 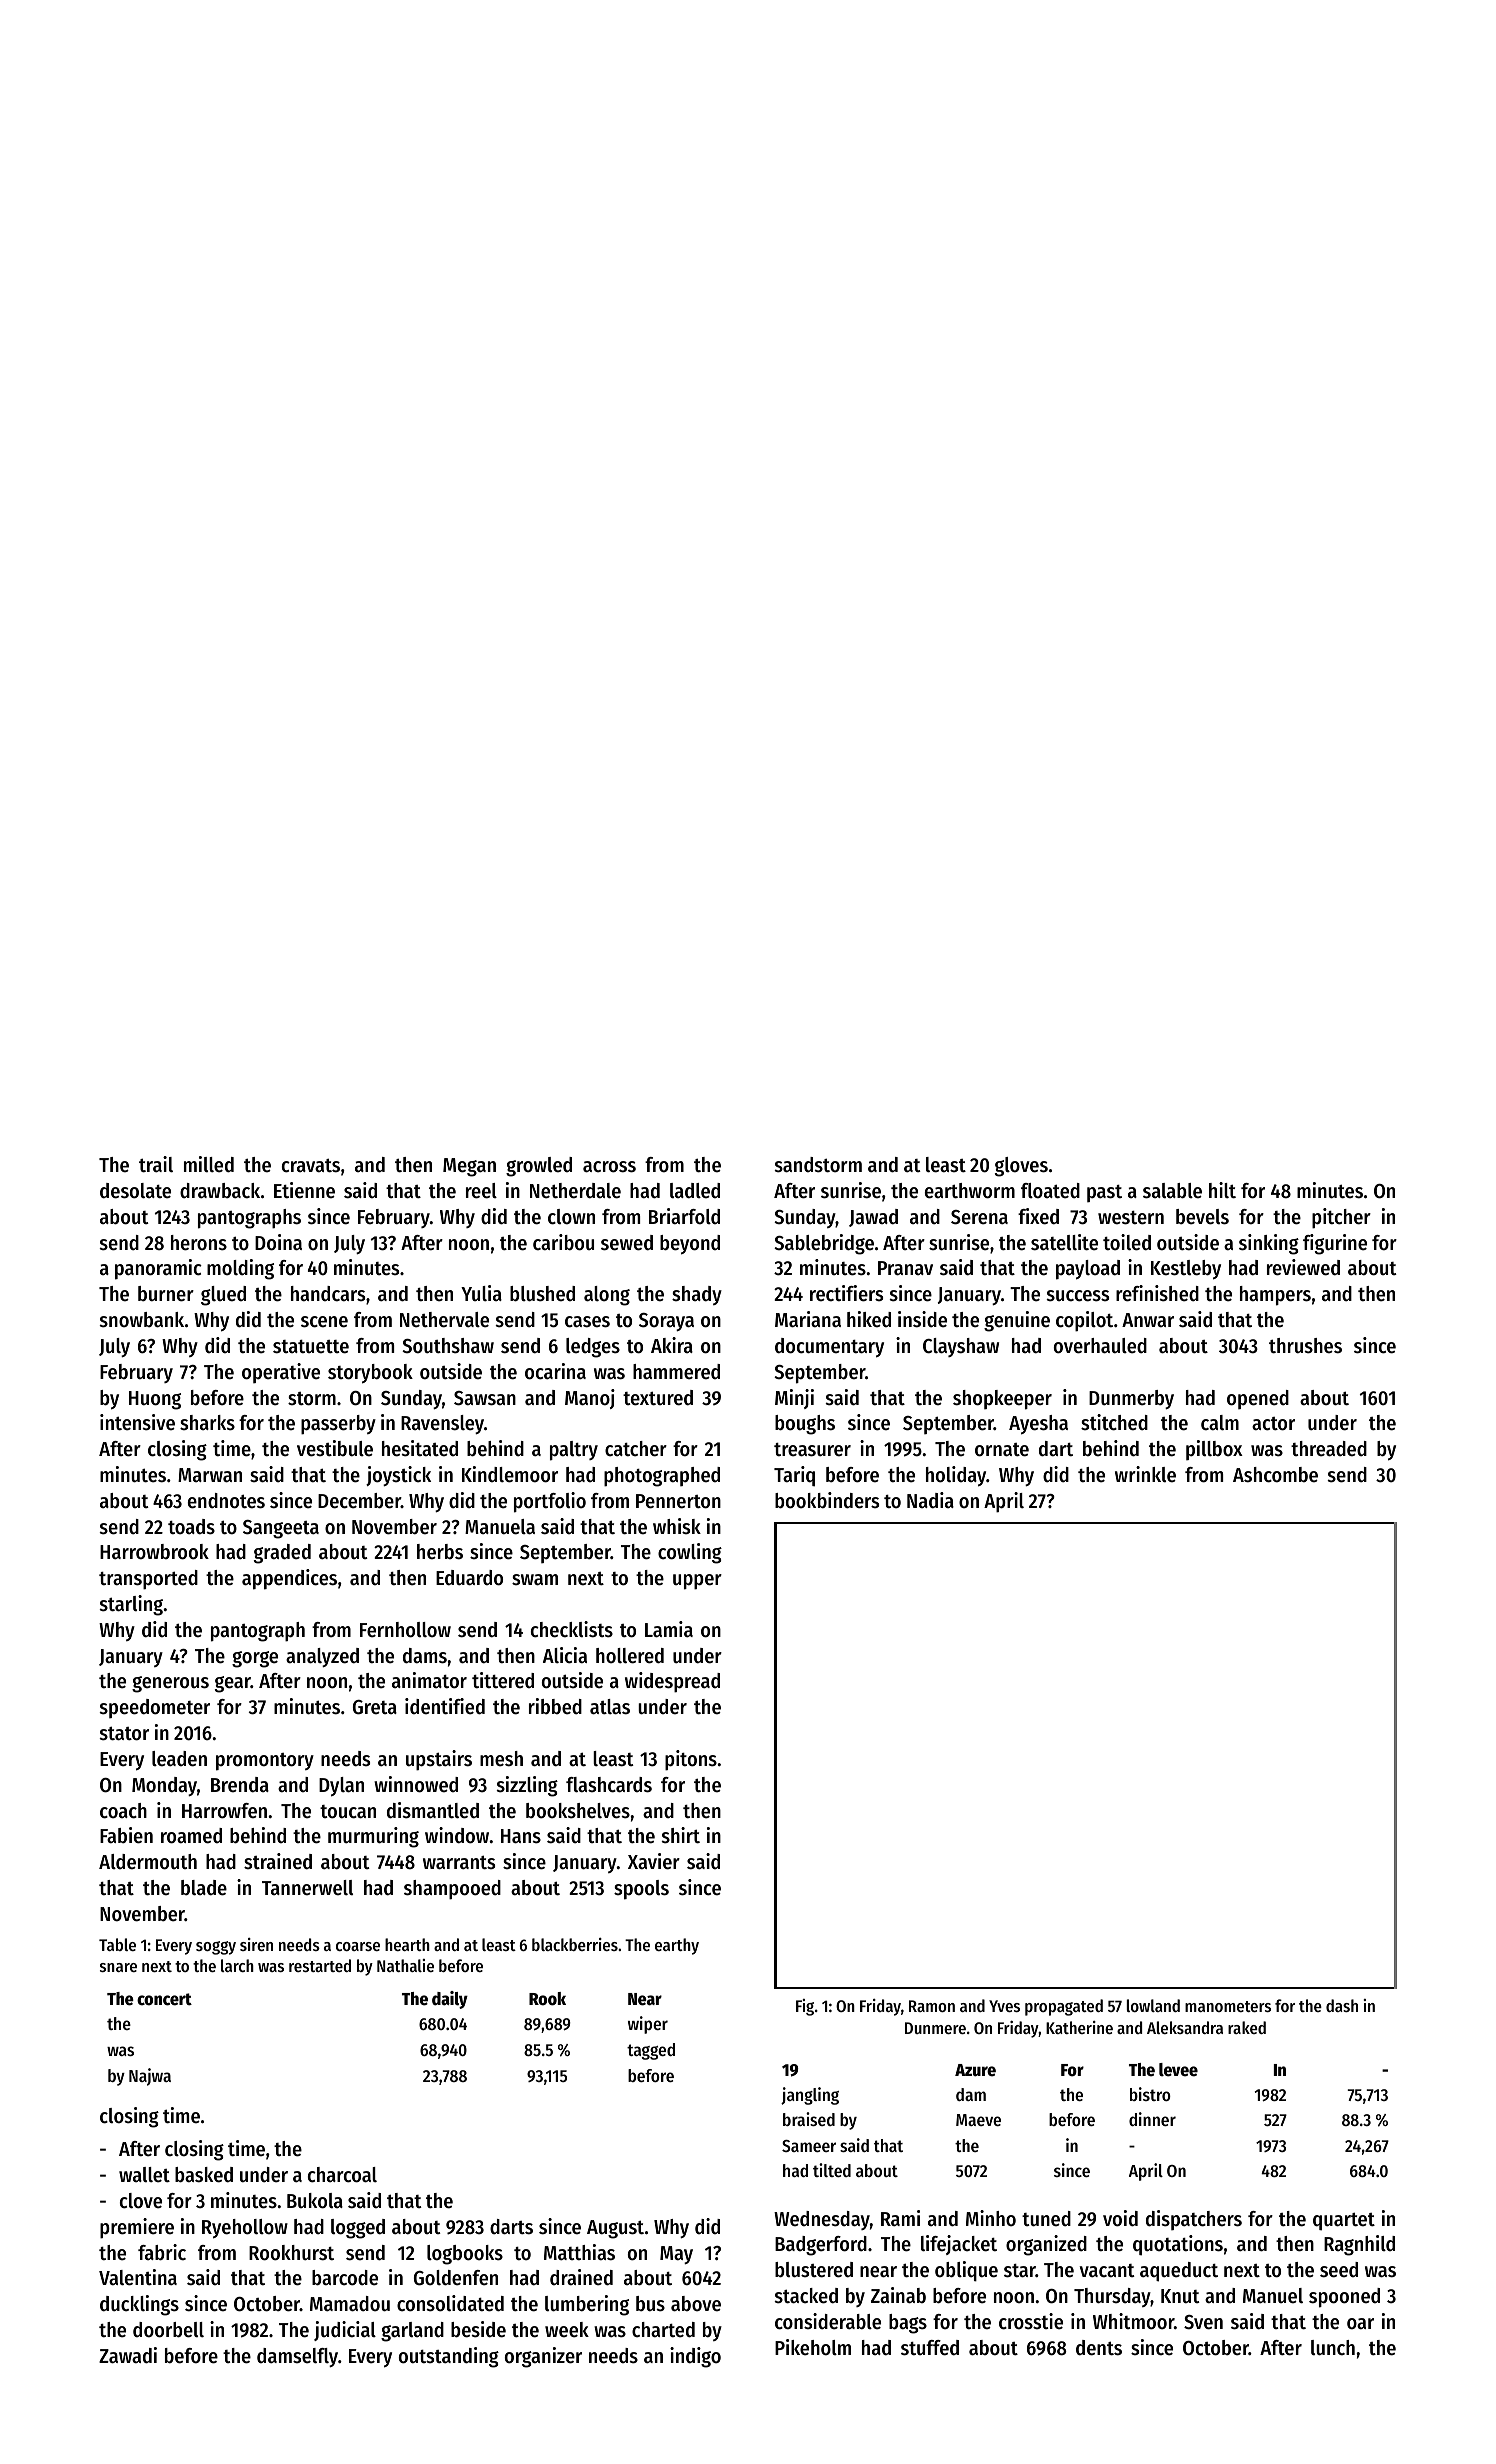 I want to click on ladled, so click(x=695, y=1191).
